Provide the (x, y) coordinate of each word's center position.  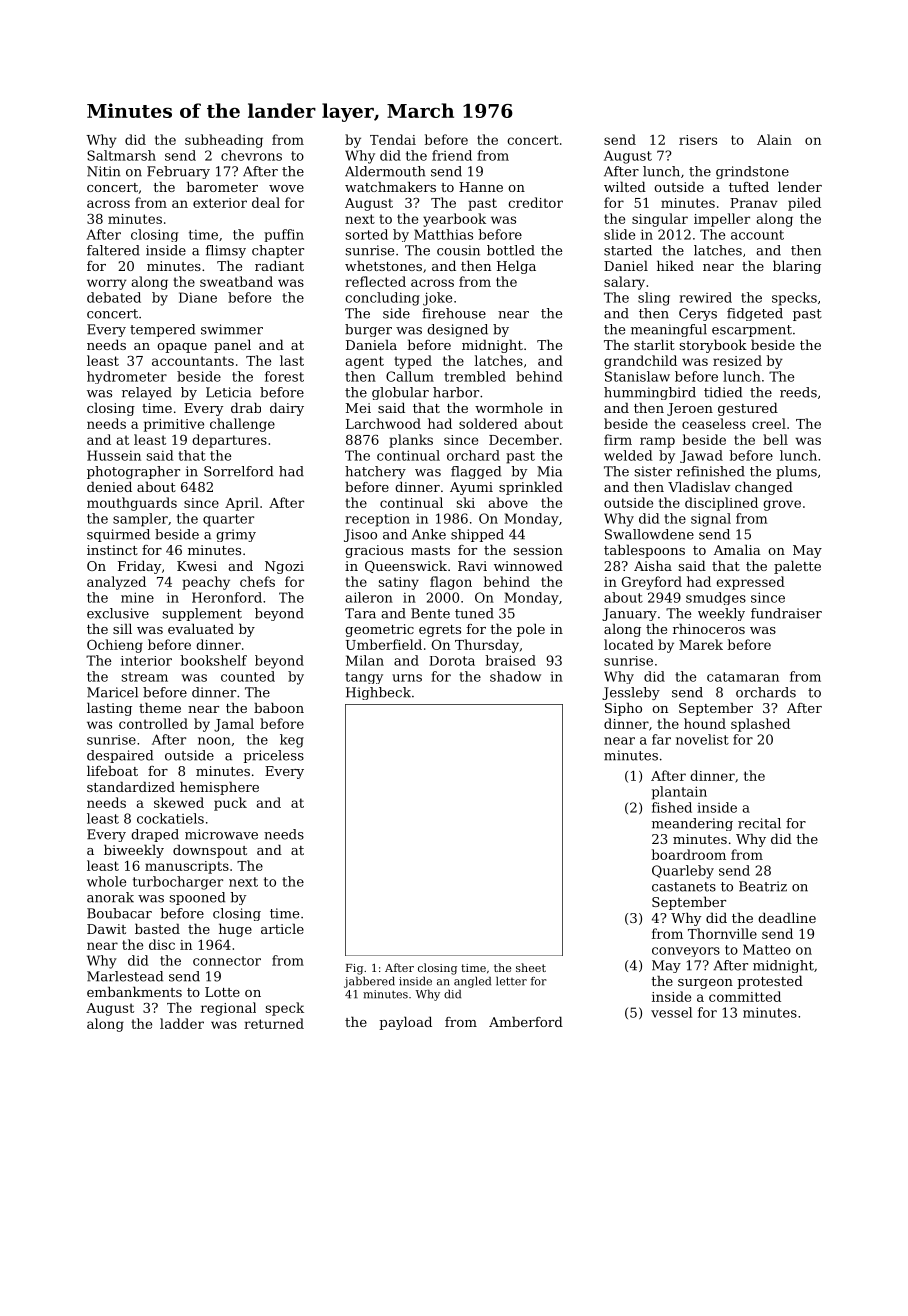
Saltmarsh (121, 155)
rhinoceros (709, 628)
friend (452, 155)
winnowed (528, 565)
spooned (197, 898)
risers (698, 140)
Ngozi (284, 567)
